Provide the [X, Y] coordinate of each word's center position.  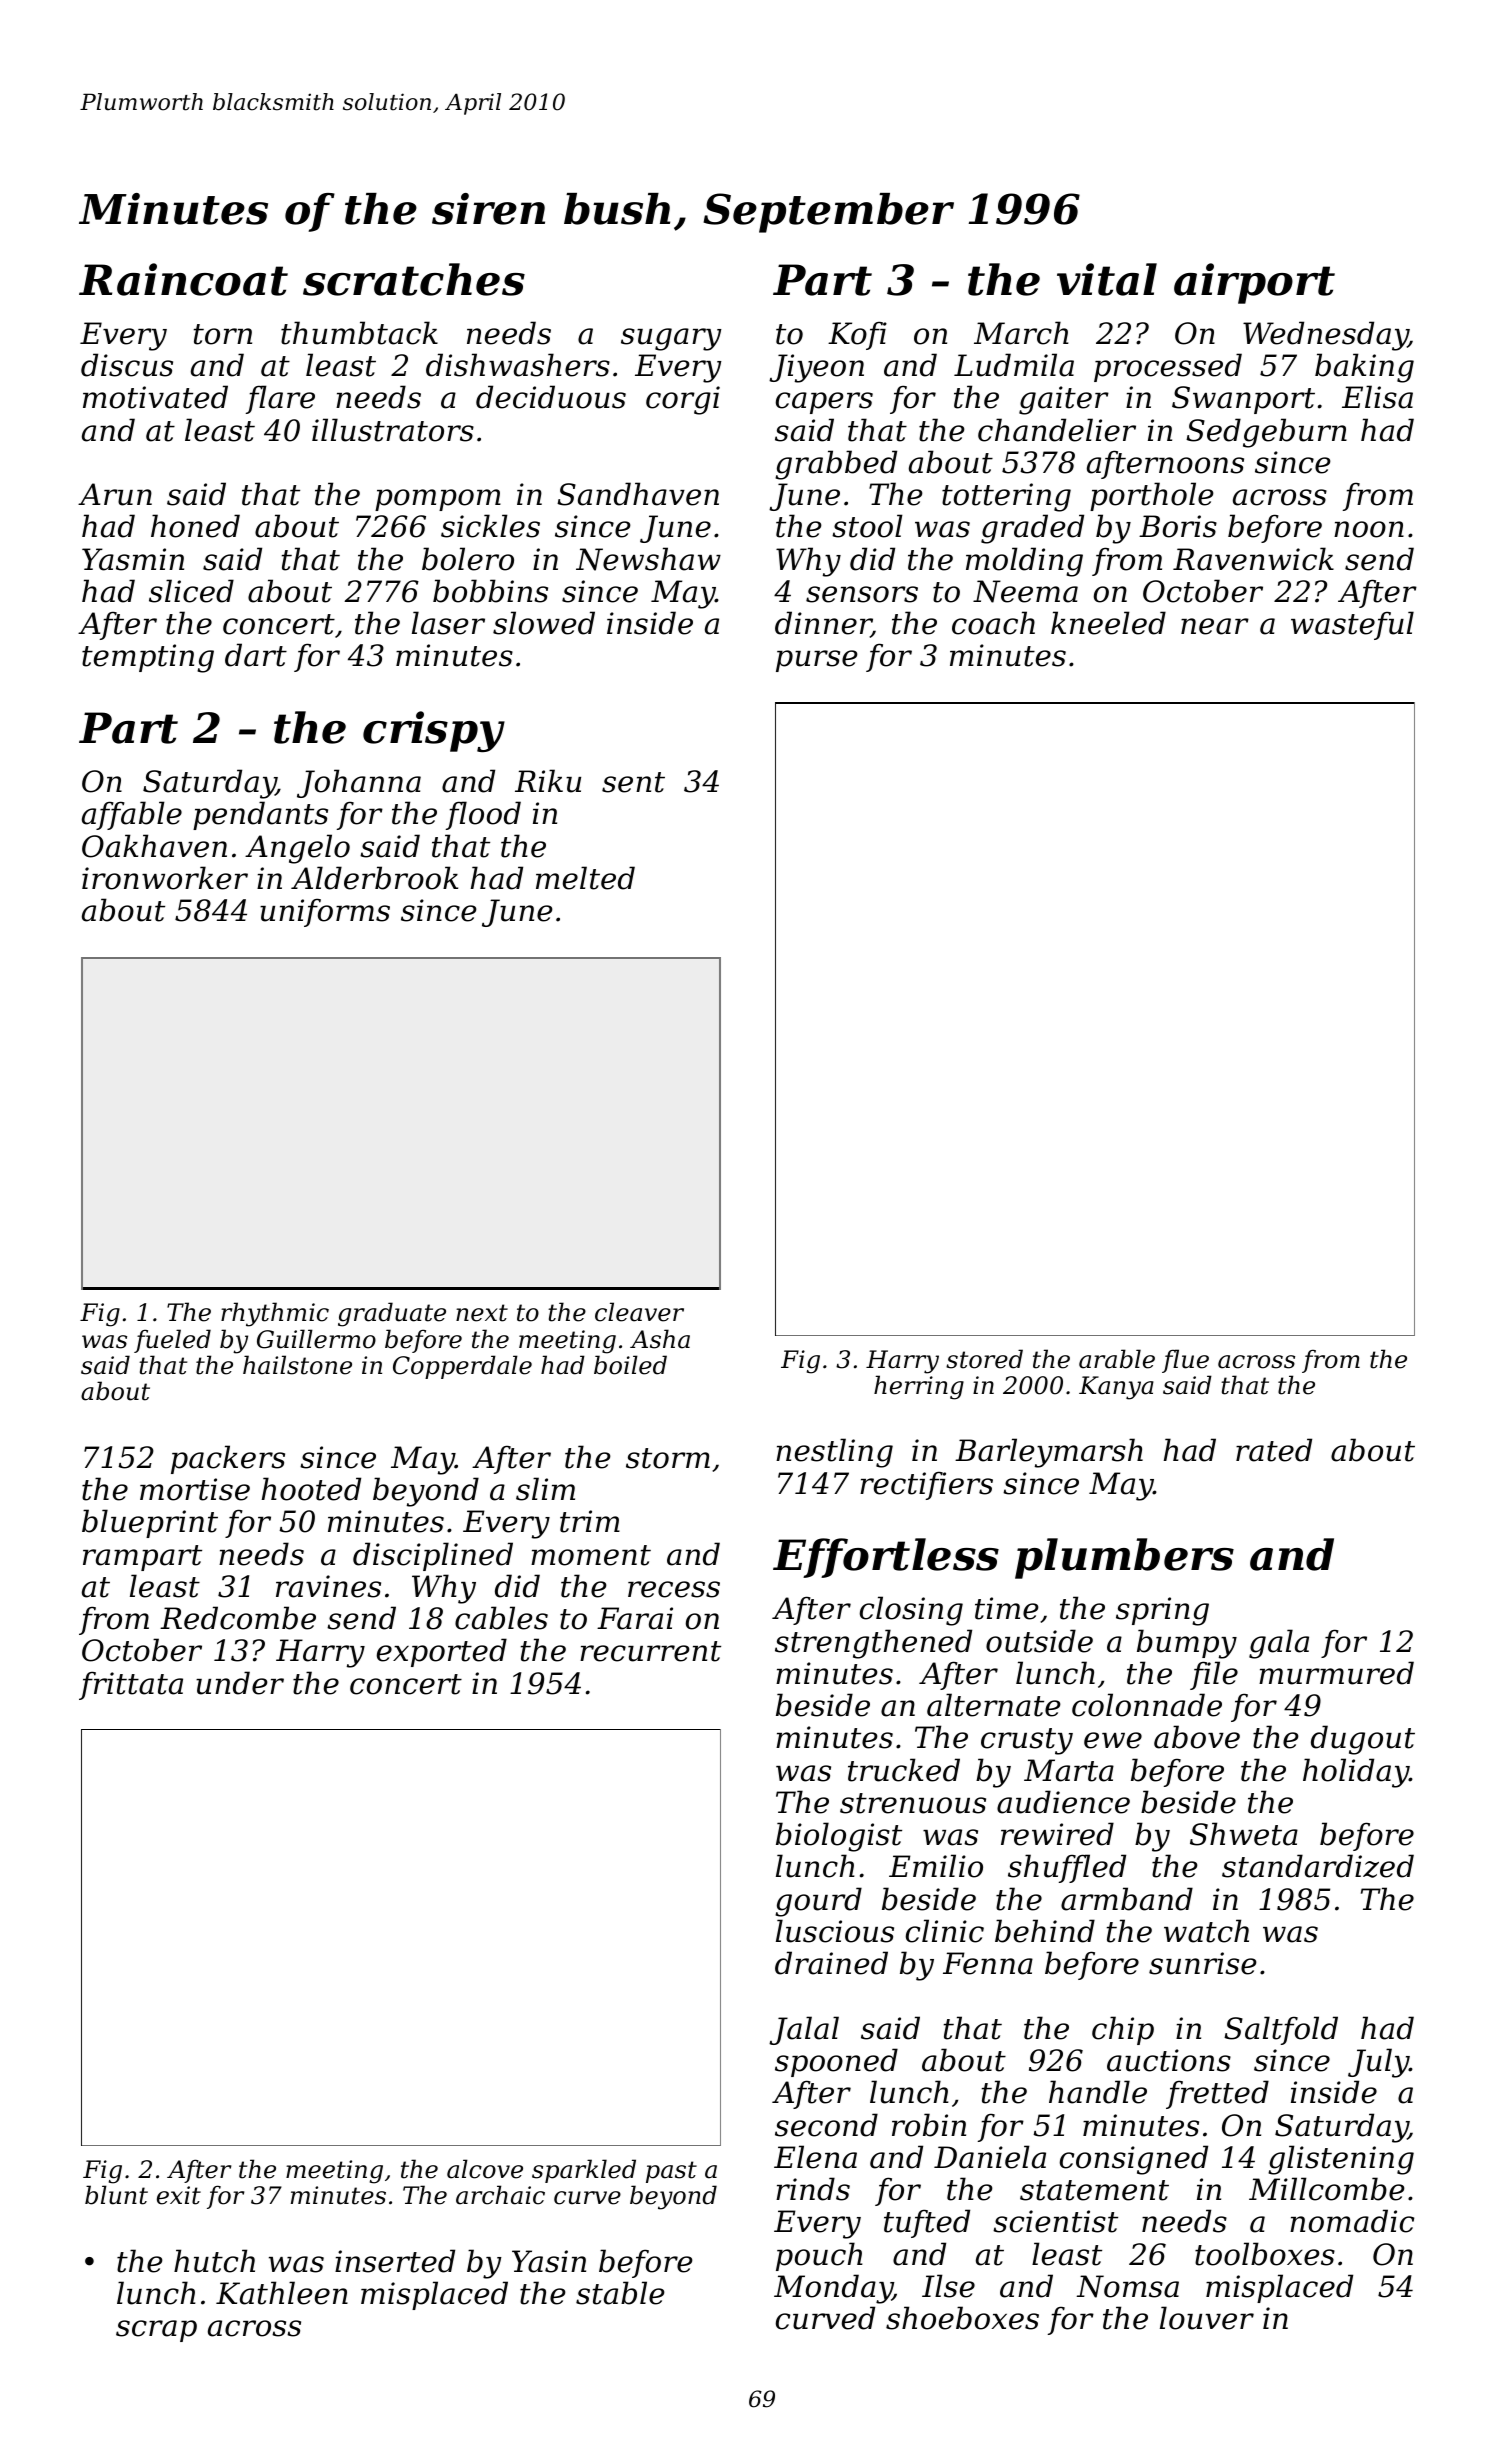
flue [1185, 1361]
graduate [392, 1314]
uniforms [325, 912]
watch [1206, 1931]
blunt [116, 2195]
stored [984, 1359]
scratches [414, 279]
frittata [131, 1685]
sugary [671, 339]
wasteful [1352, 625]
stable [620, 2293]
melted [585, 878]
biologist [839, 1837]
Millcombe [1327, 2189]
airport [1254, 283]
